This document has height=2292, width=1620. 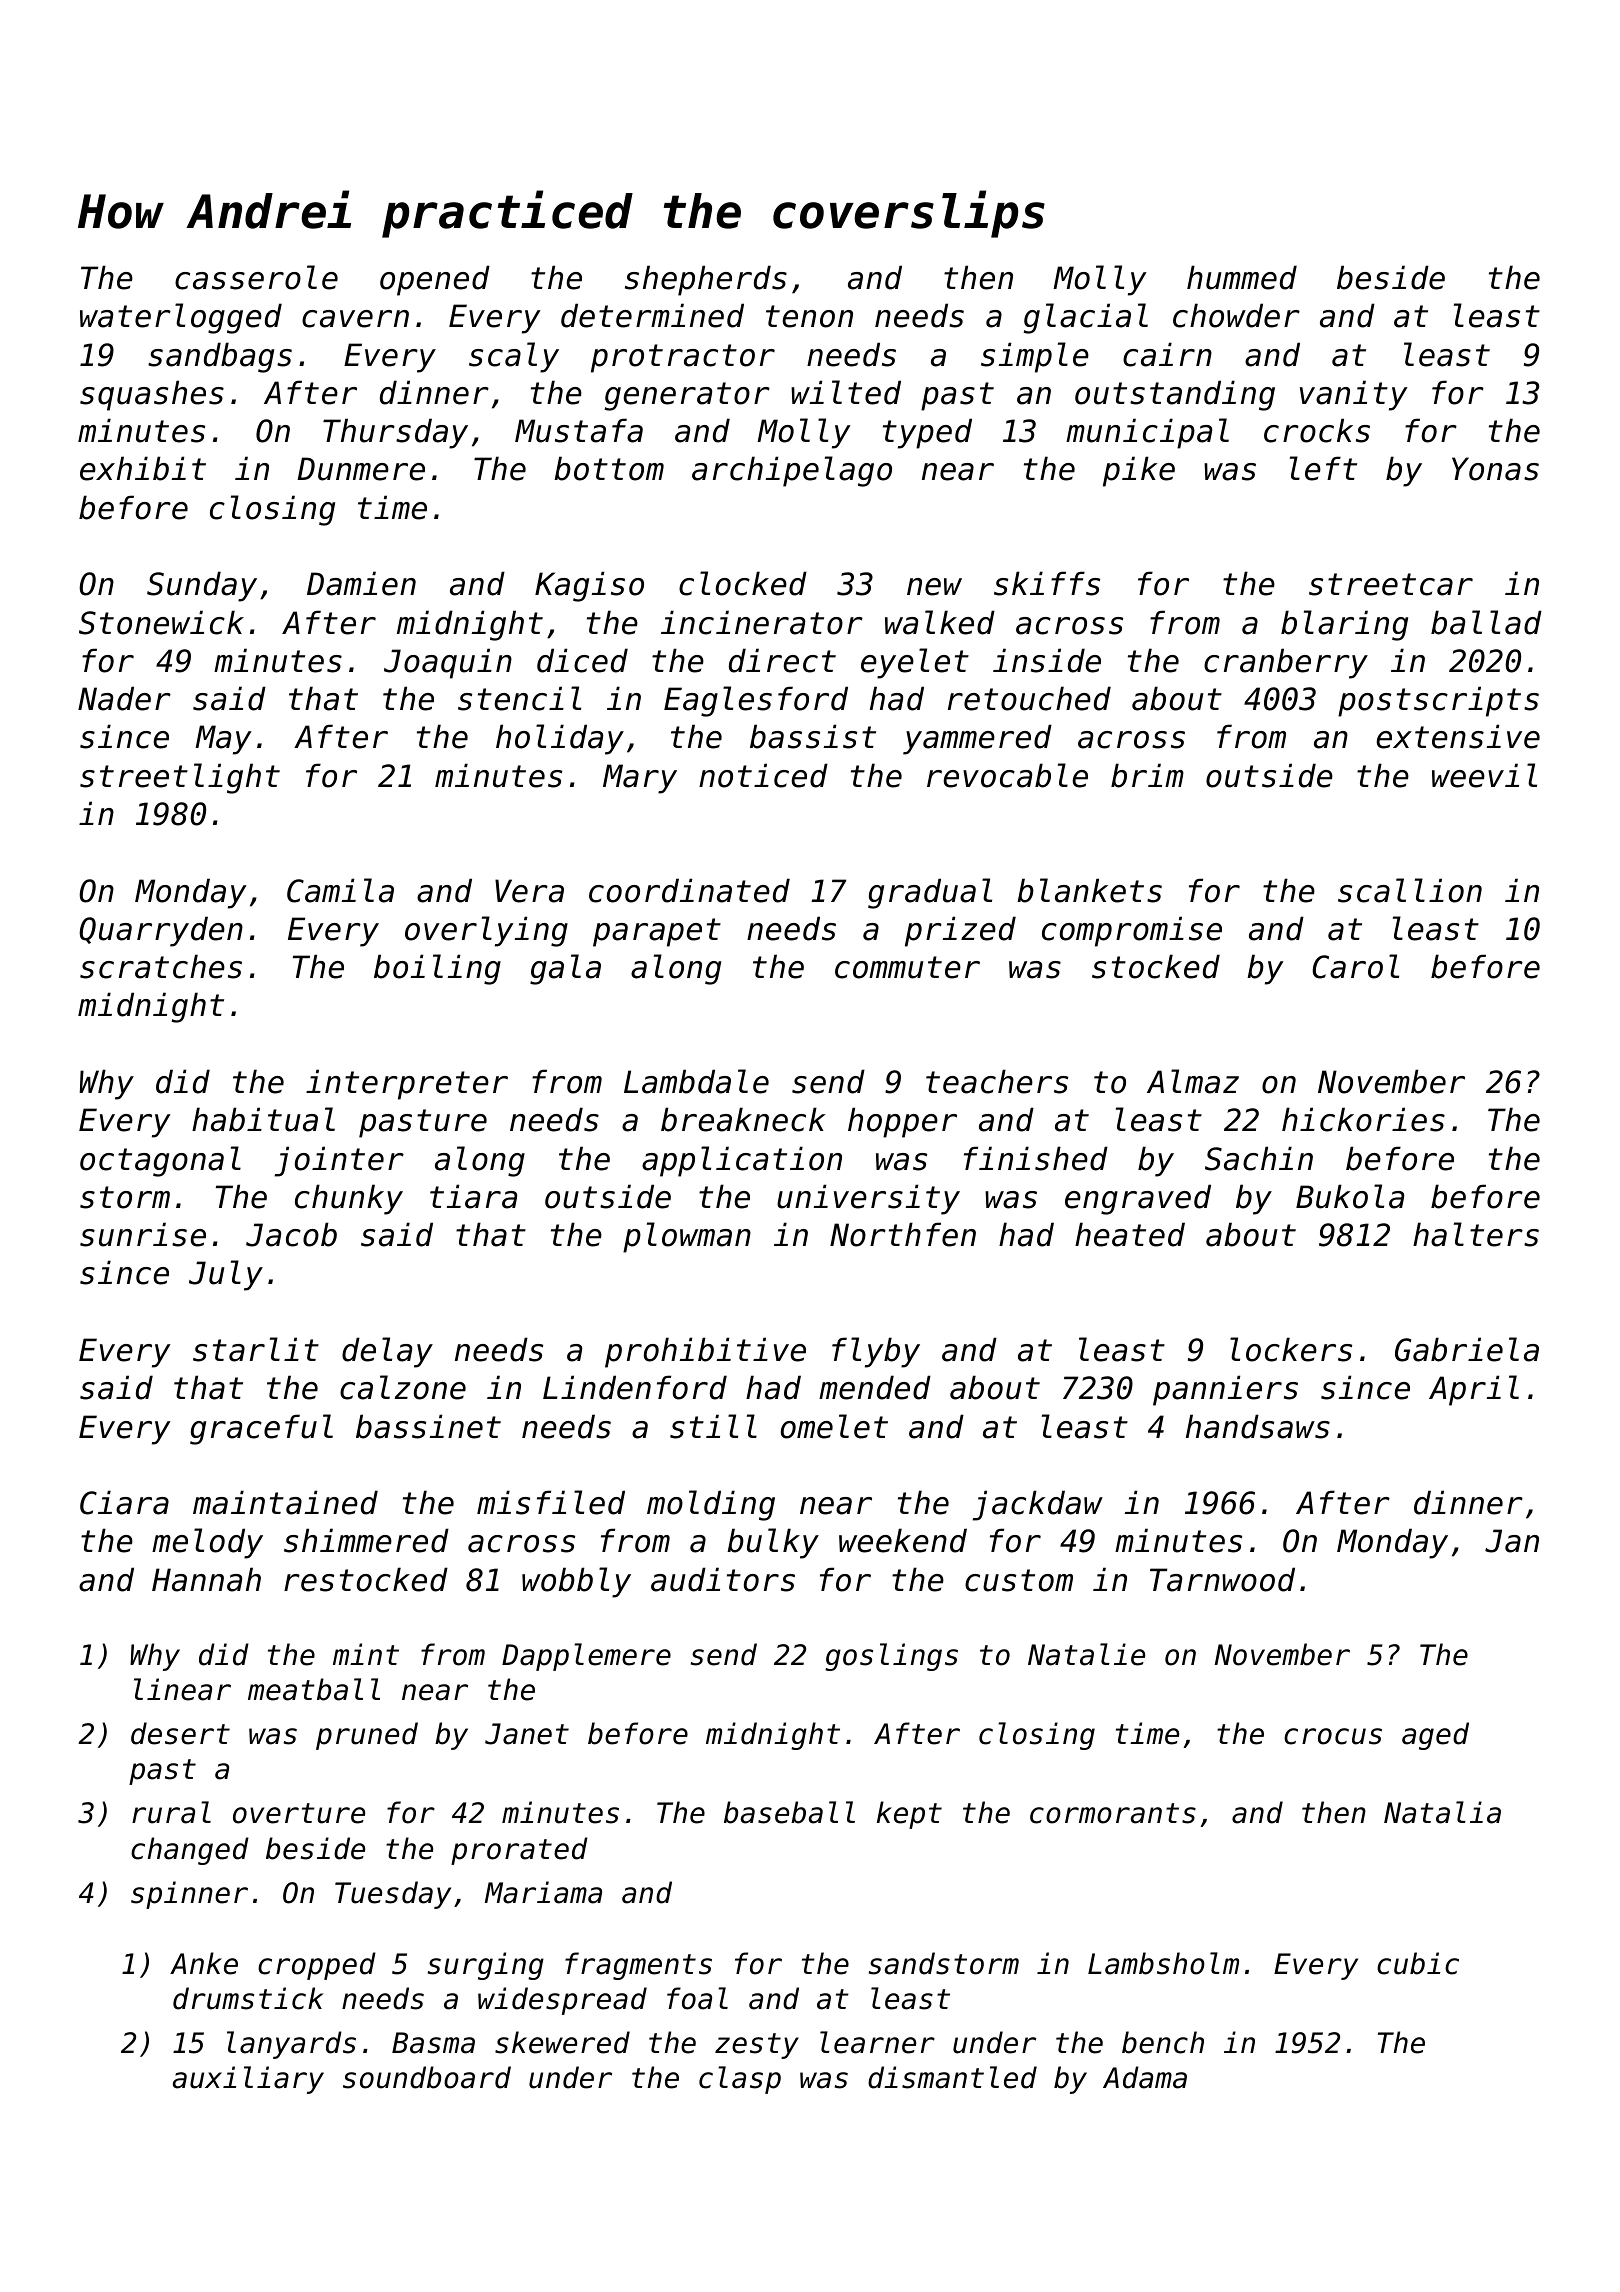 What do you see at coordinates (248, 2080) in the document?
I see `auxiliary` at bounding box center [248, 2080].
